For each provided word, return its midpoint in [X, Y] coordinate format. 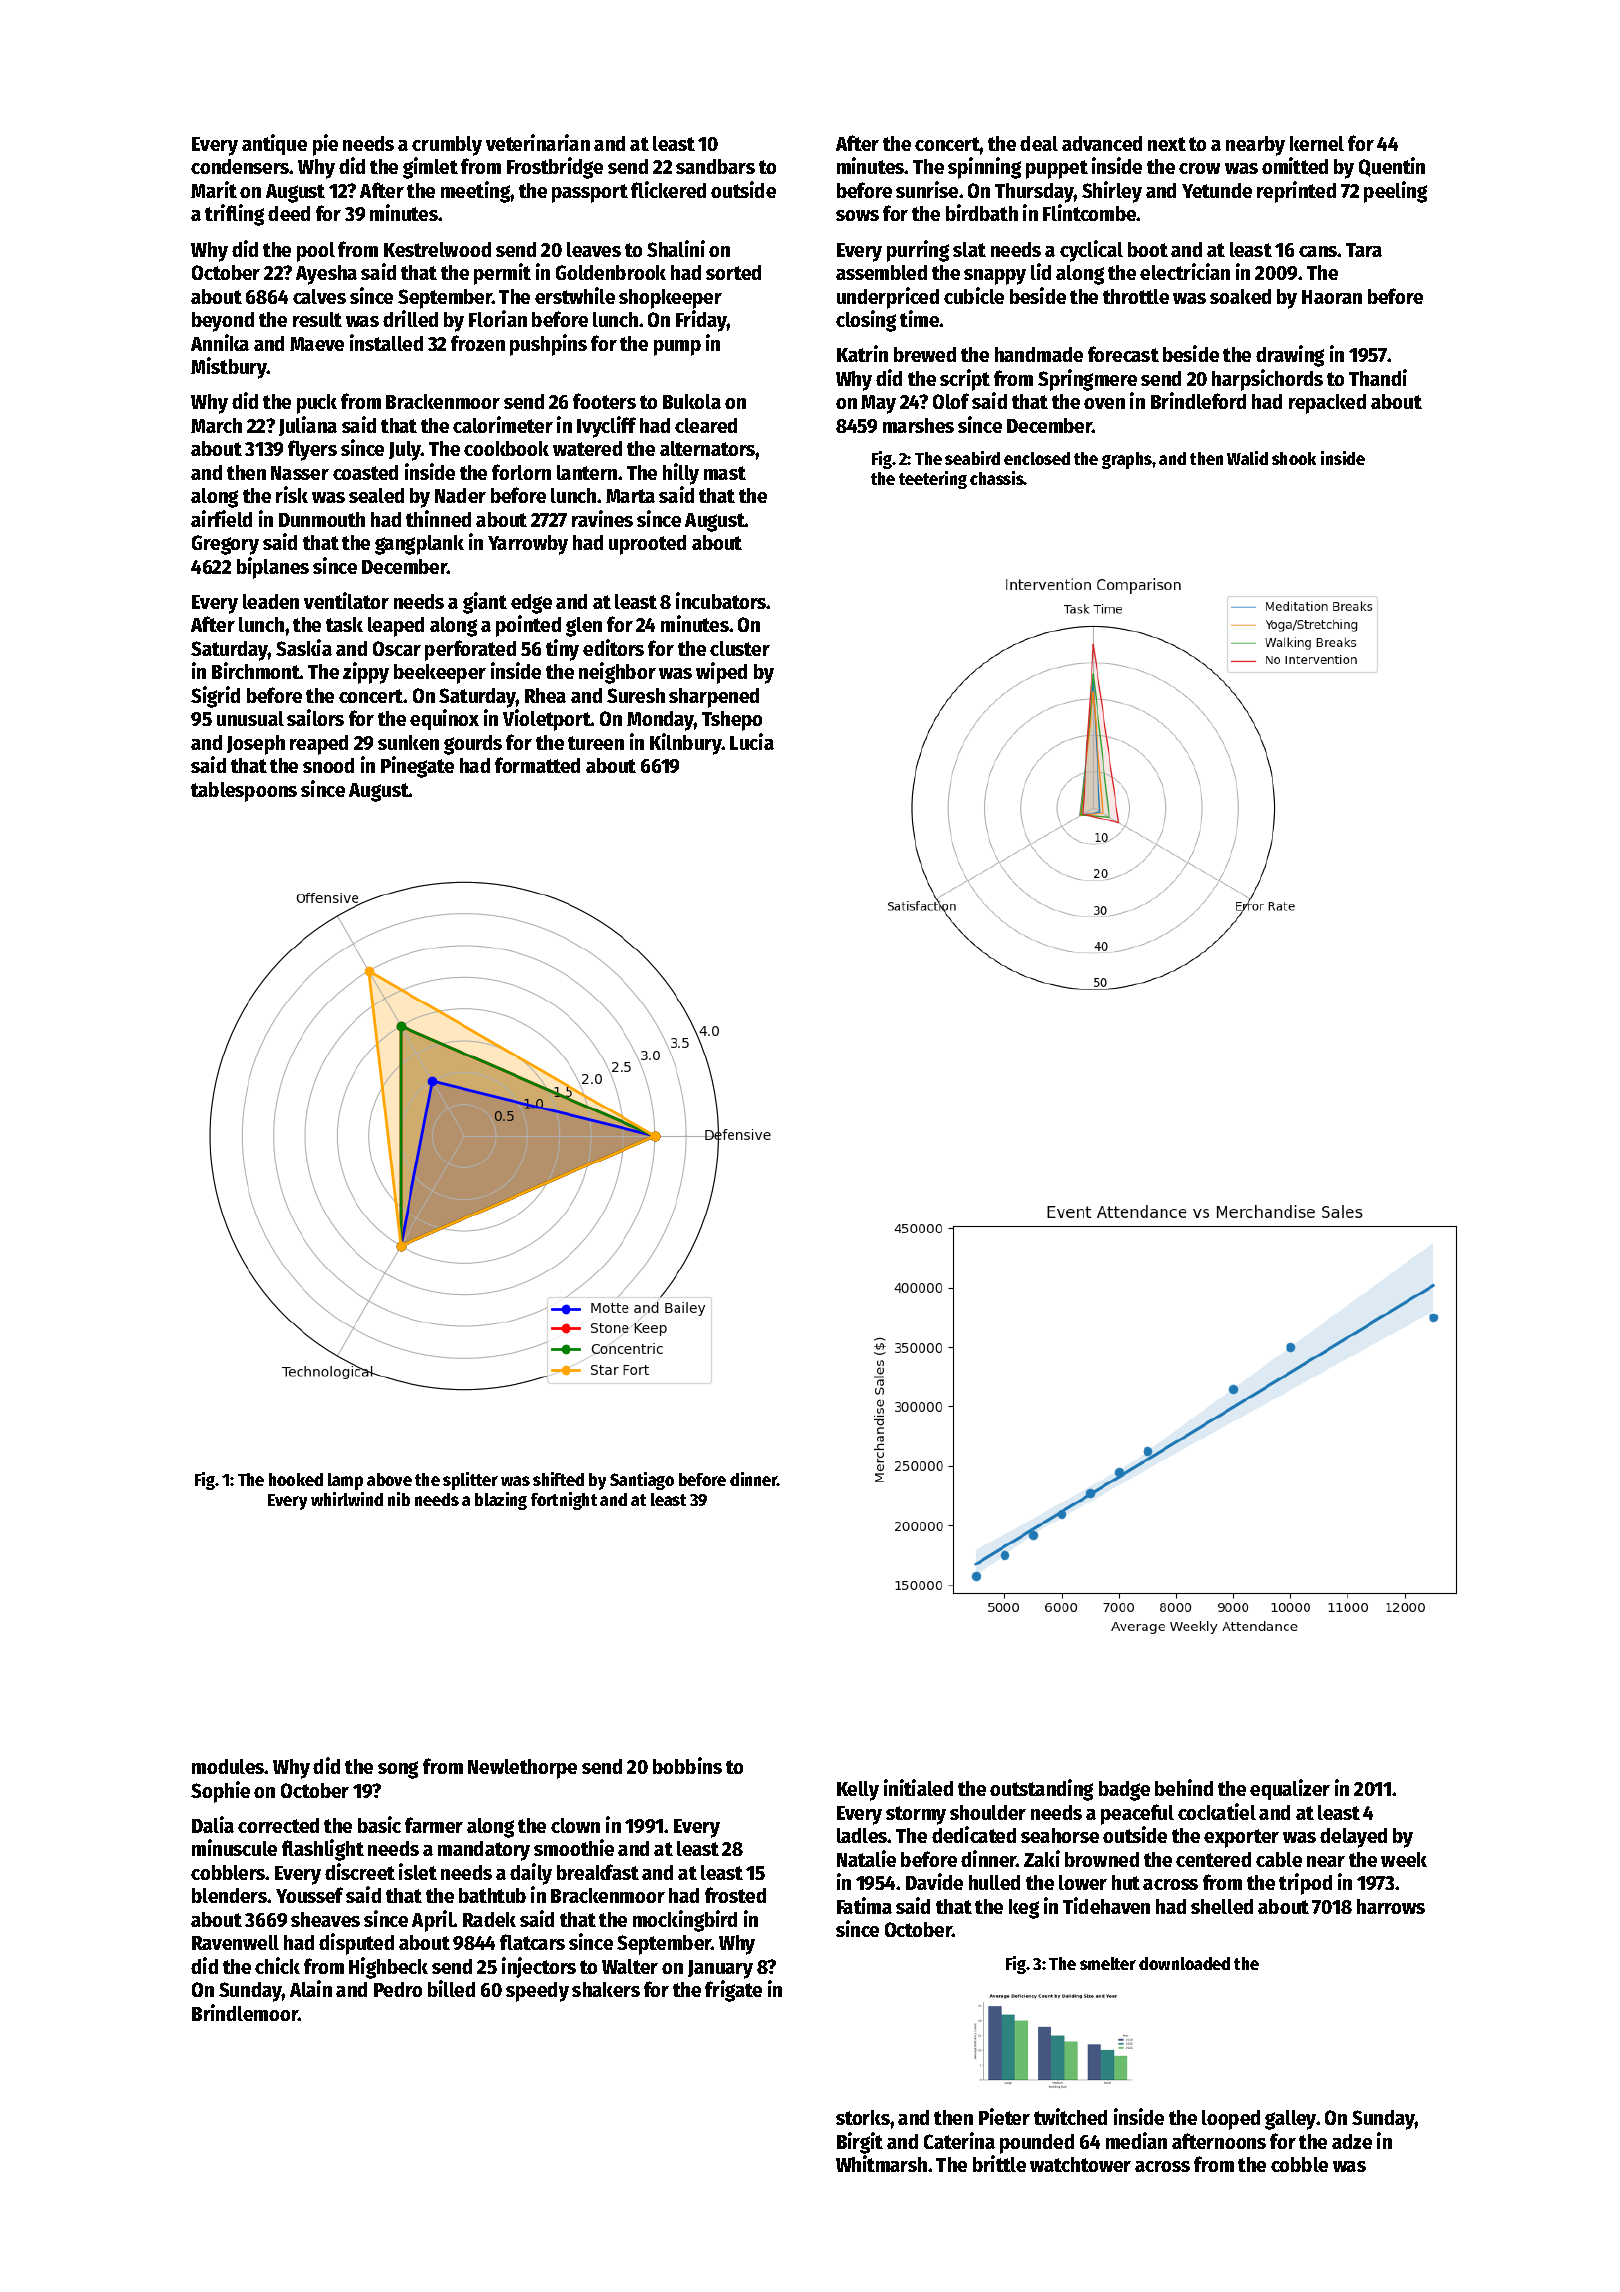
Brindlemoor [245, 2012]
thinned [438, 518]
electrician [1185, 271]
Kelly [858, 1791]
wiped [721, 673]
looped [1231, 2120]
